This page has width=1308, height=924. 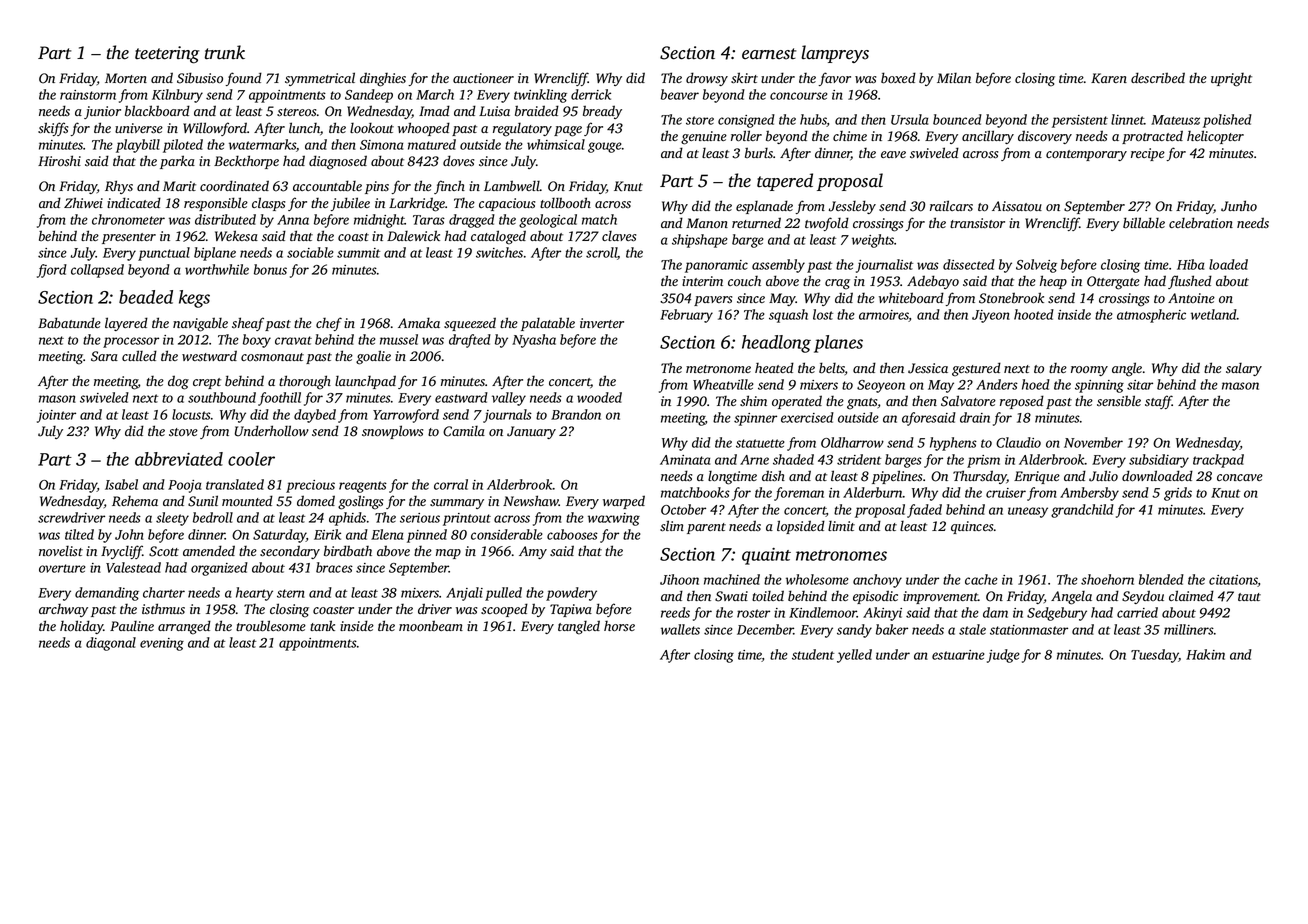 I want to click on auctioneer, so click(x=483, y=78).
